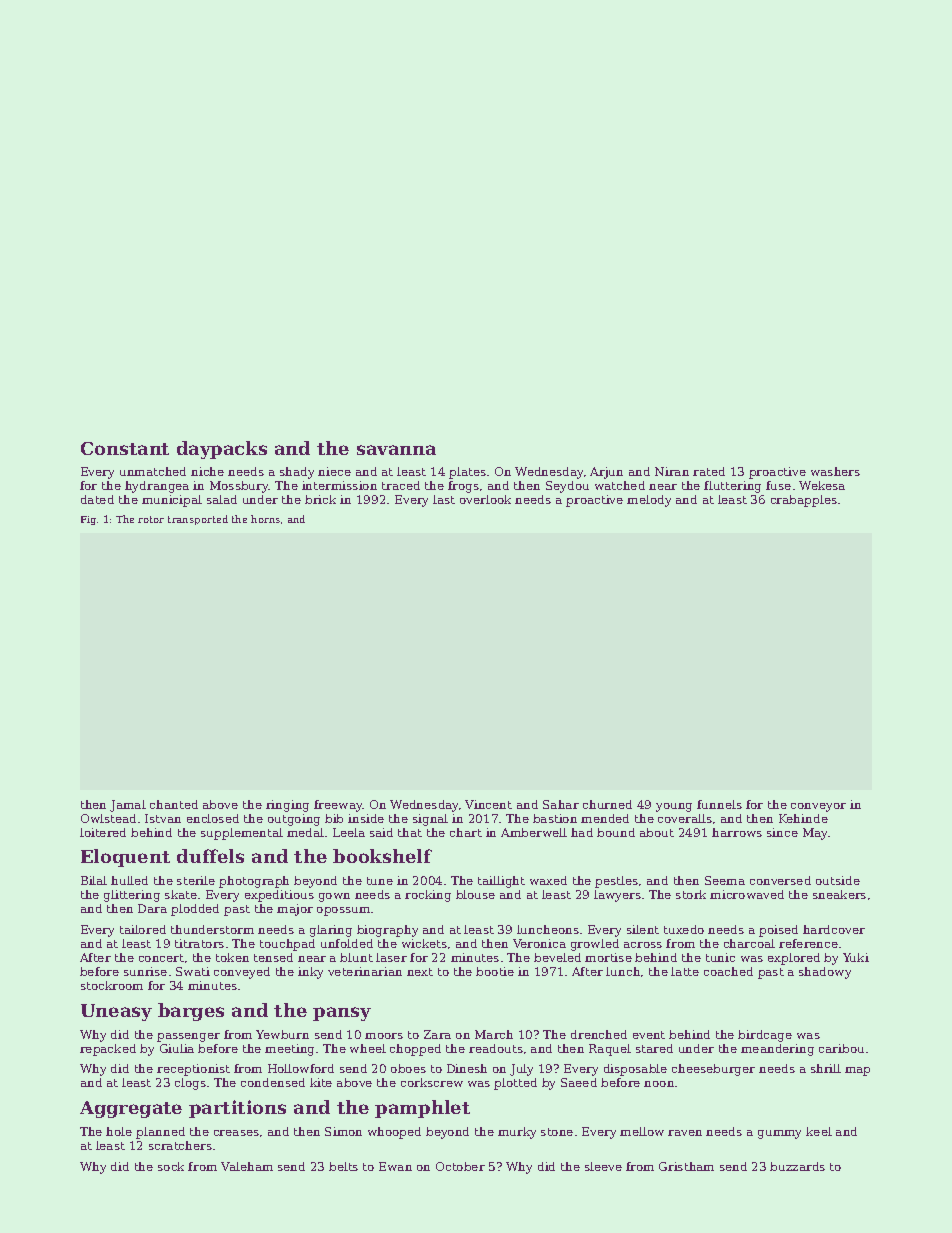 Image resolution: width=952 pixels, height=1233 pixels. I want to click on funnels, so click(719, 804).
